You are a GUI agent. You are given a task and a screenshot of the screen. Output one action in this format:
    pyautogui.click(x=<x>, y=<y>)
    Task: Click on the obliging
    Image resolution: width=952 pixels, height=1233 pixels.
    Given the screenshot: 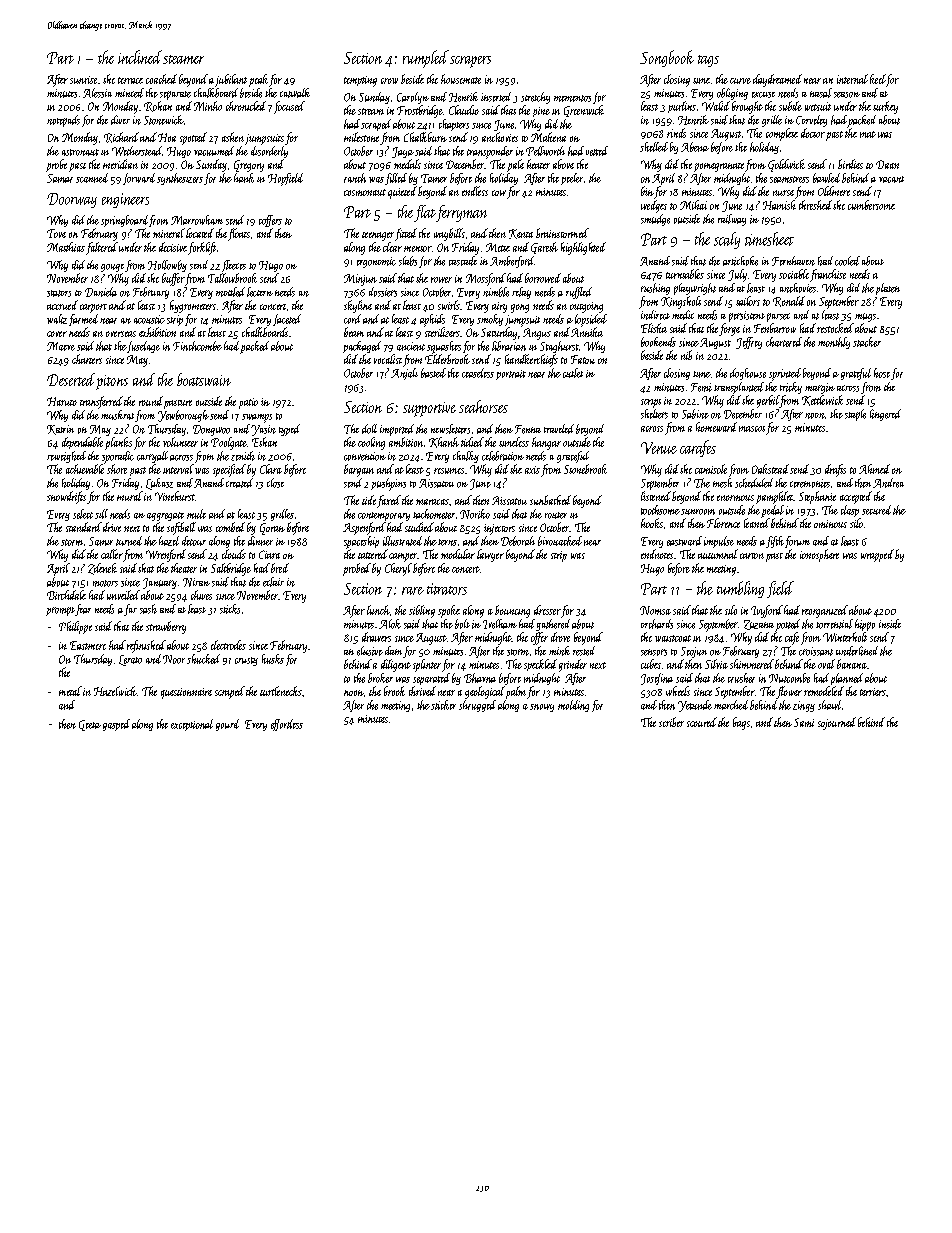 What is the action you would take?
    pyautogui.click(x=732, y=94)
